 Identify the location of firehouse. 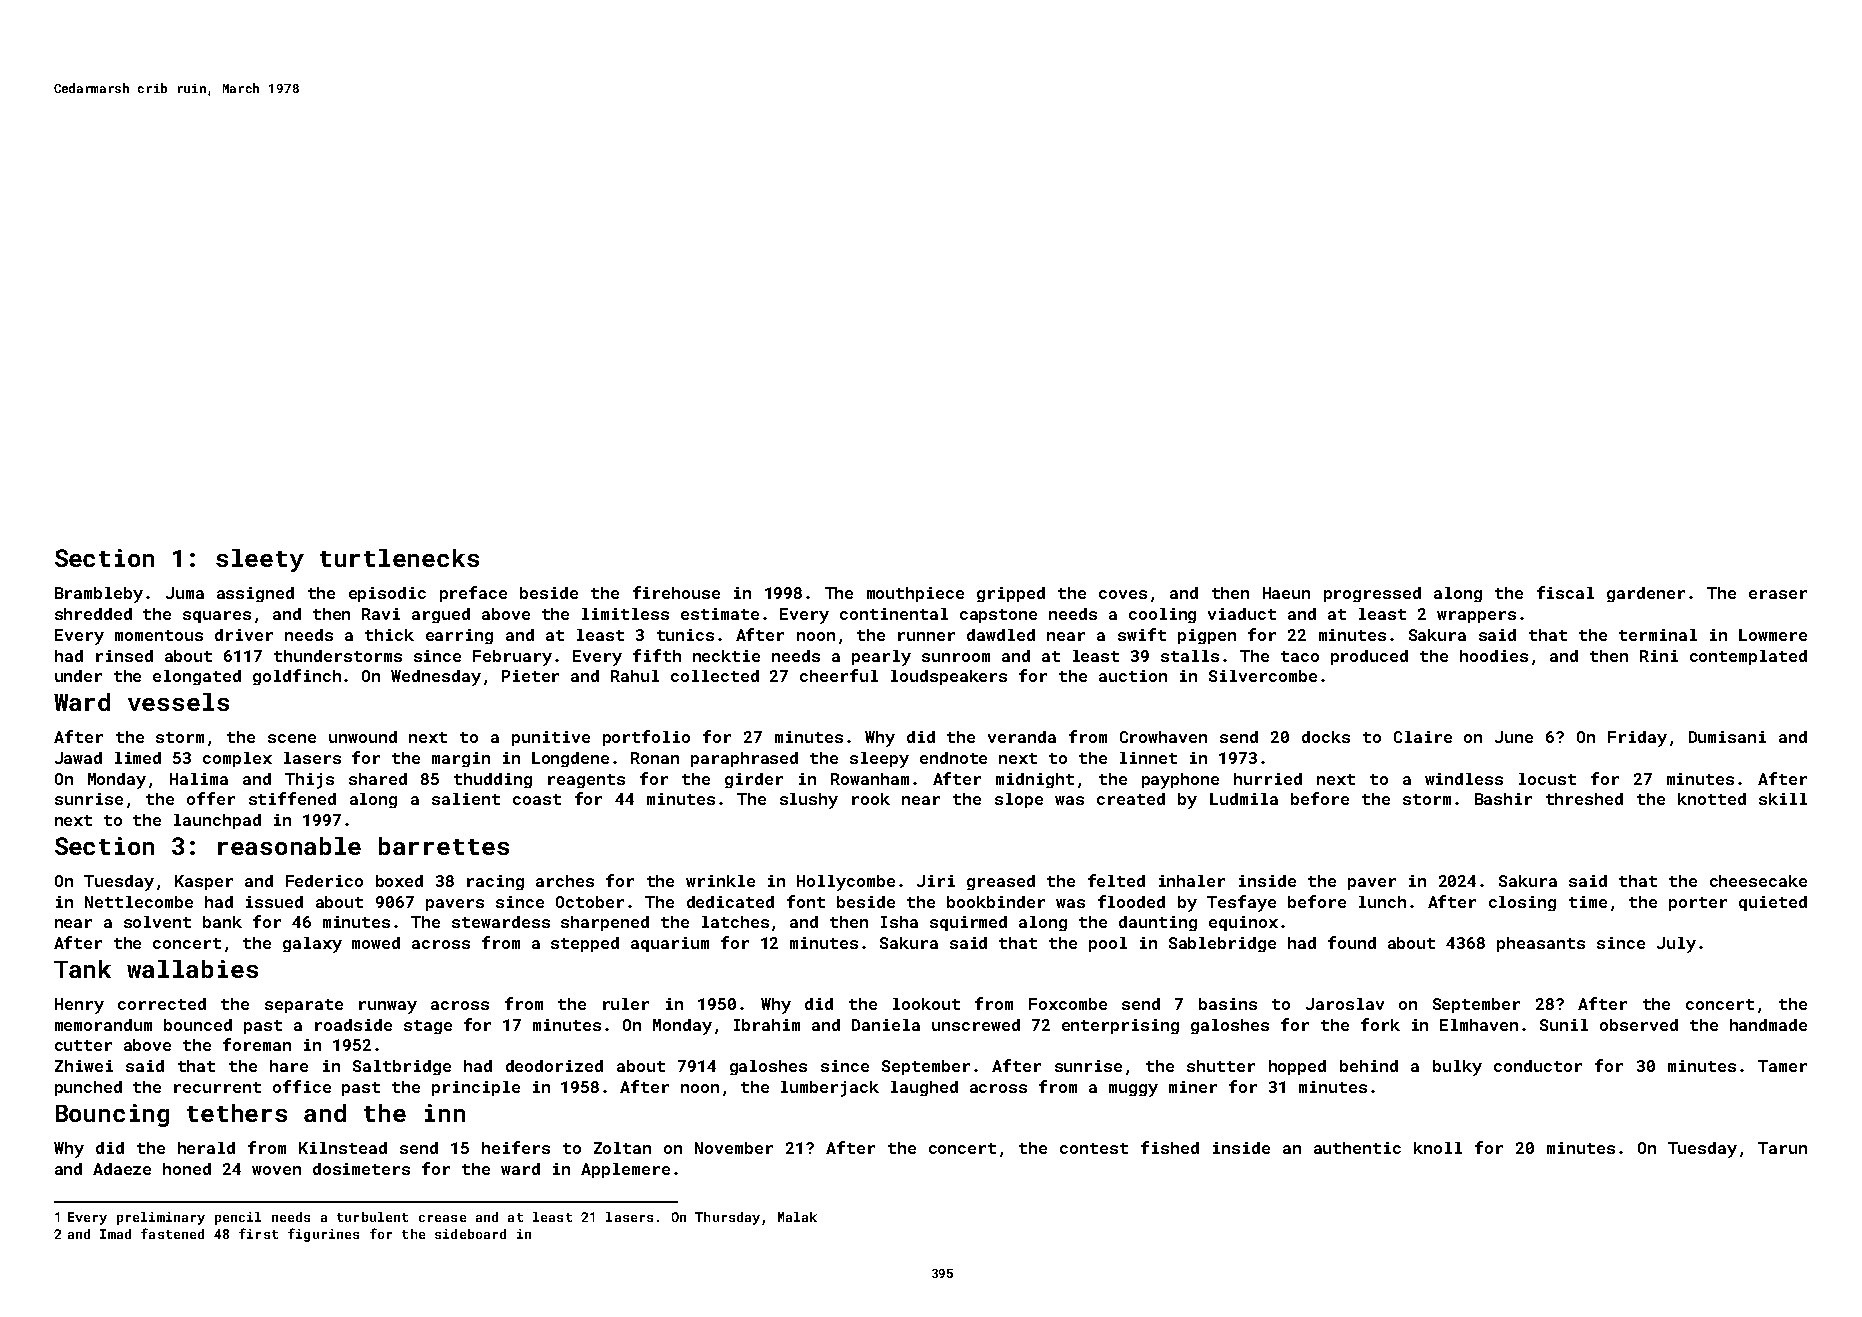
(676, 592).
